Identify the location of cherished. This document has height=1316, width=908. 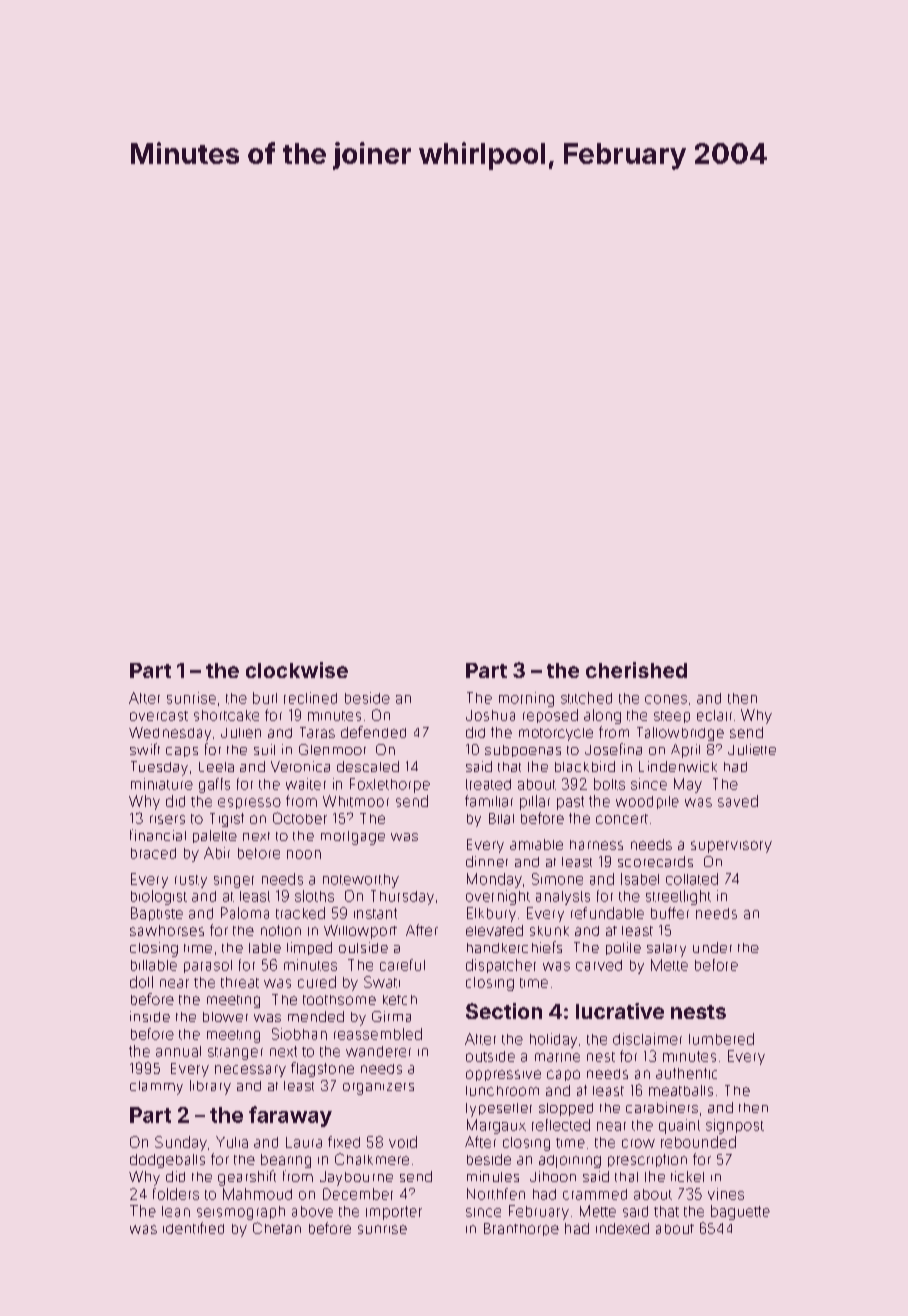
(636, 670).
